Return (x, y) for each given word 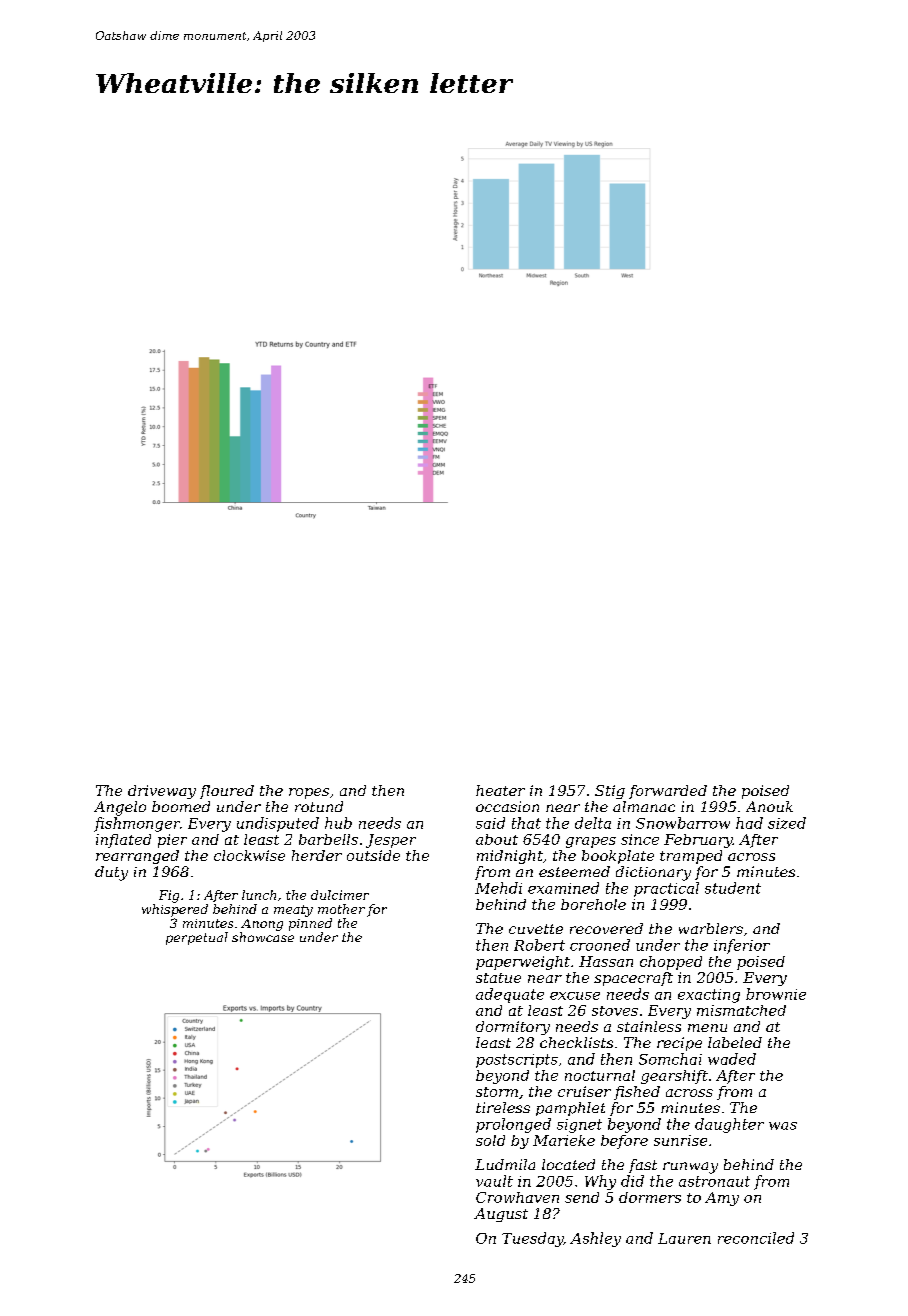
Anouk (769, 806)
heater (500, 790)
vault (494, 1181)
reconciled (756, 1238)
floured (227, 792)
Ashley (595, 1239)
